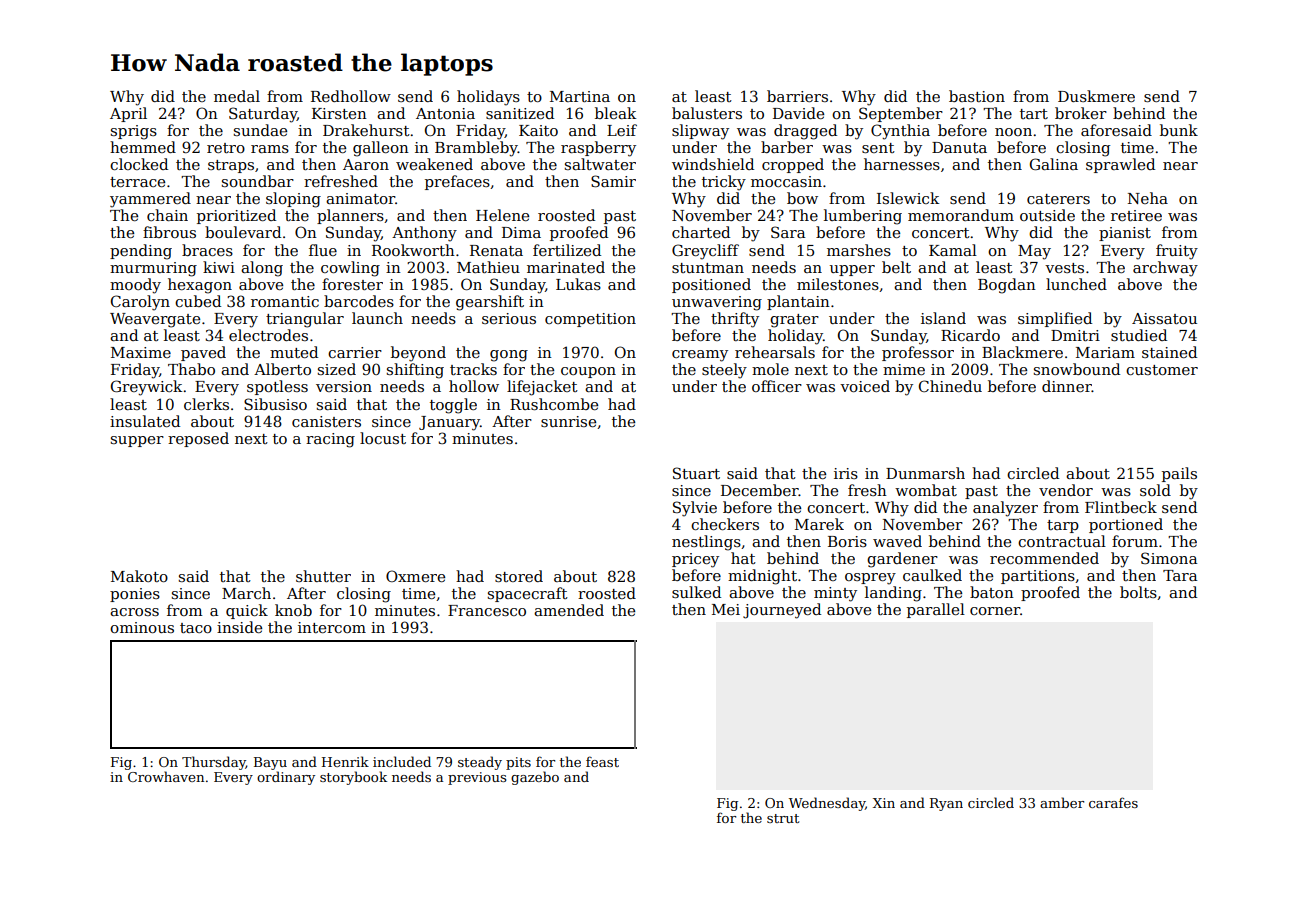  What do you see at coordinates (1062, 802) in the screenshot?
I see `amber` at bounding box center [1062, 802].
